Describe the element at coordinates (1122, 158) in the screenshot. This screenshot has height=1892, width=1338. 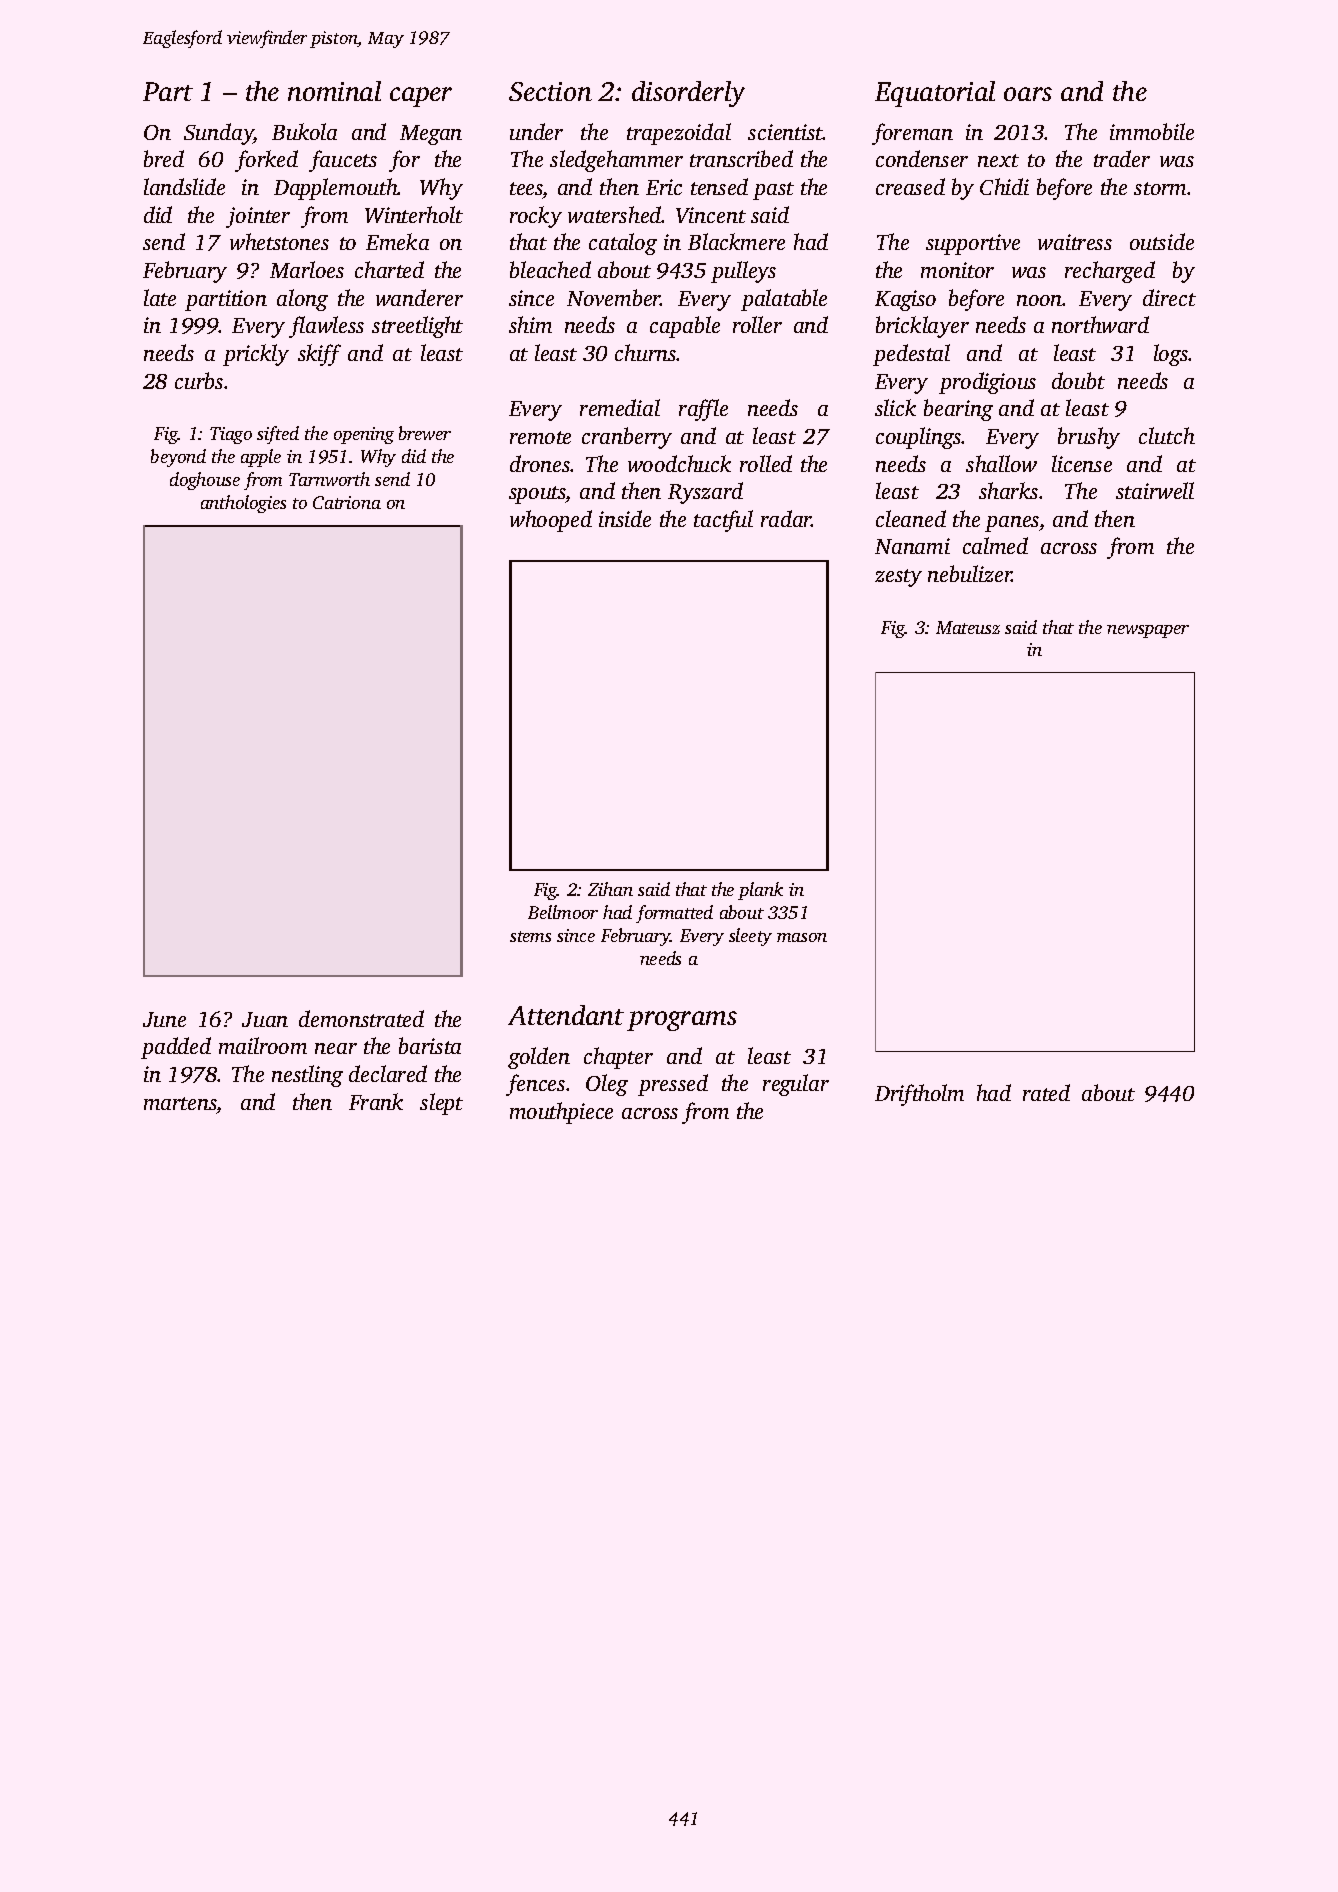
I see `trader` at that location.
